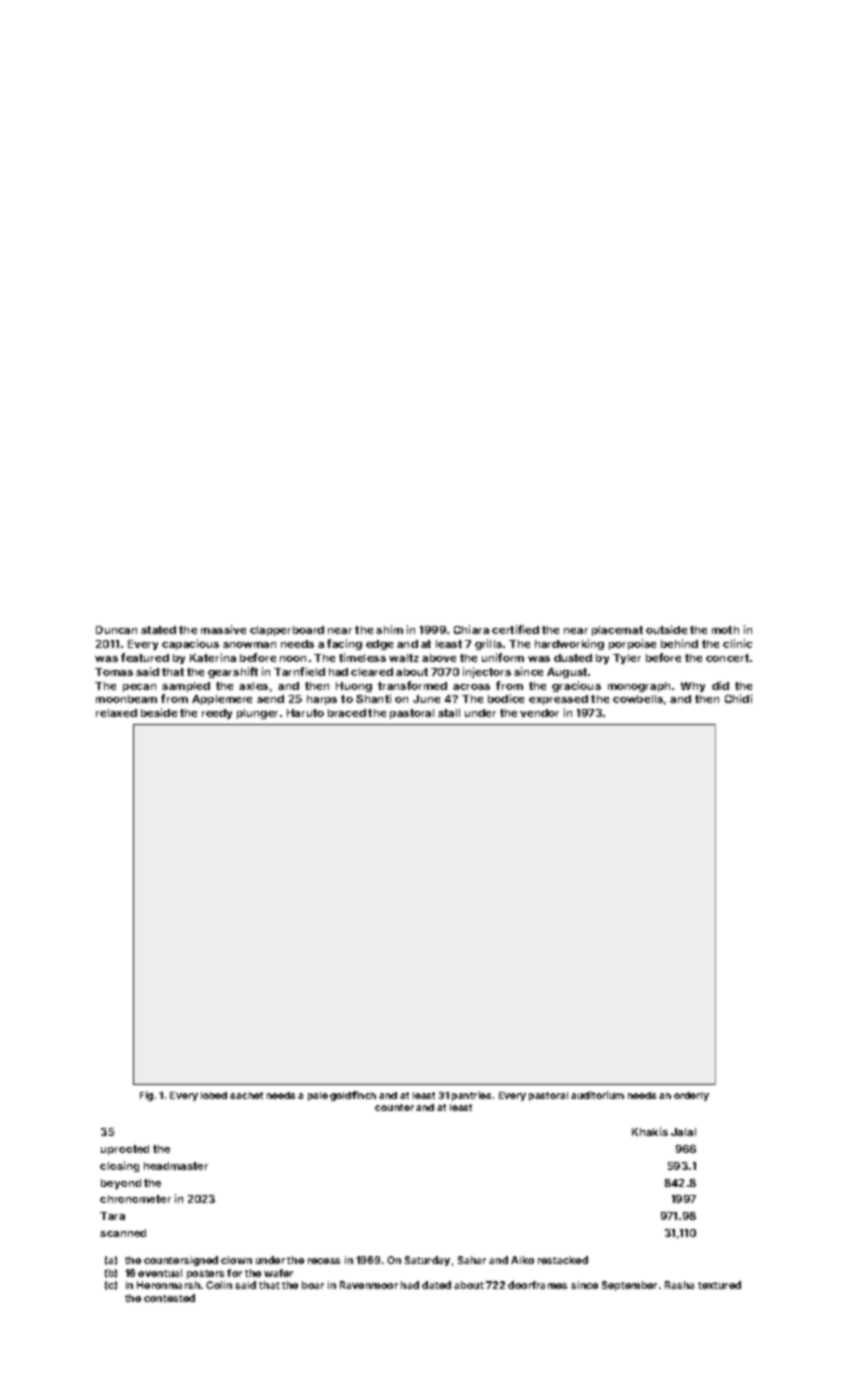  What do you see at coordinates (219, 1285) in the page?
I see `Colin` at bounding box center [219, 1285].
